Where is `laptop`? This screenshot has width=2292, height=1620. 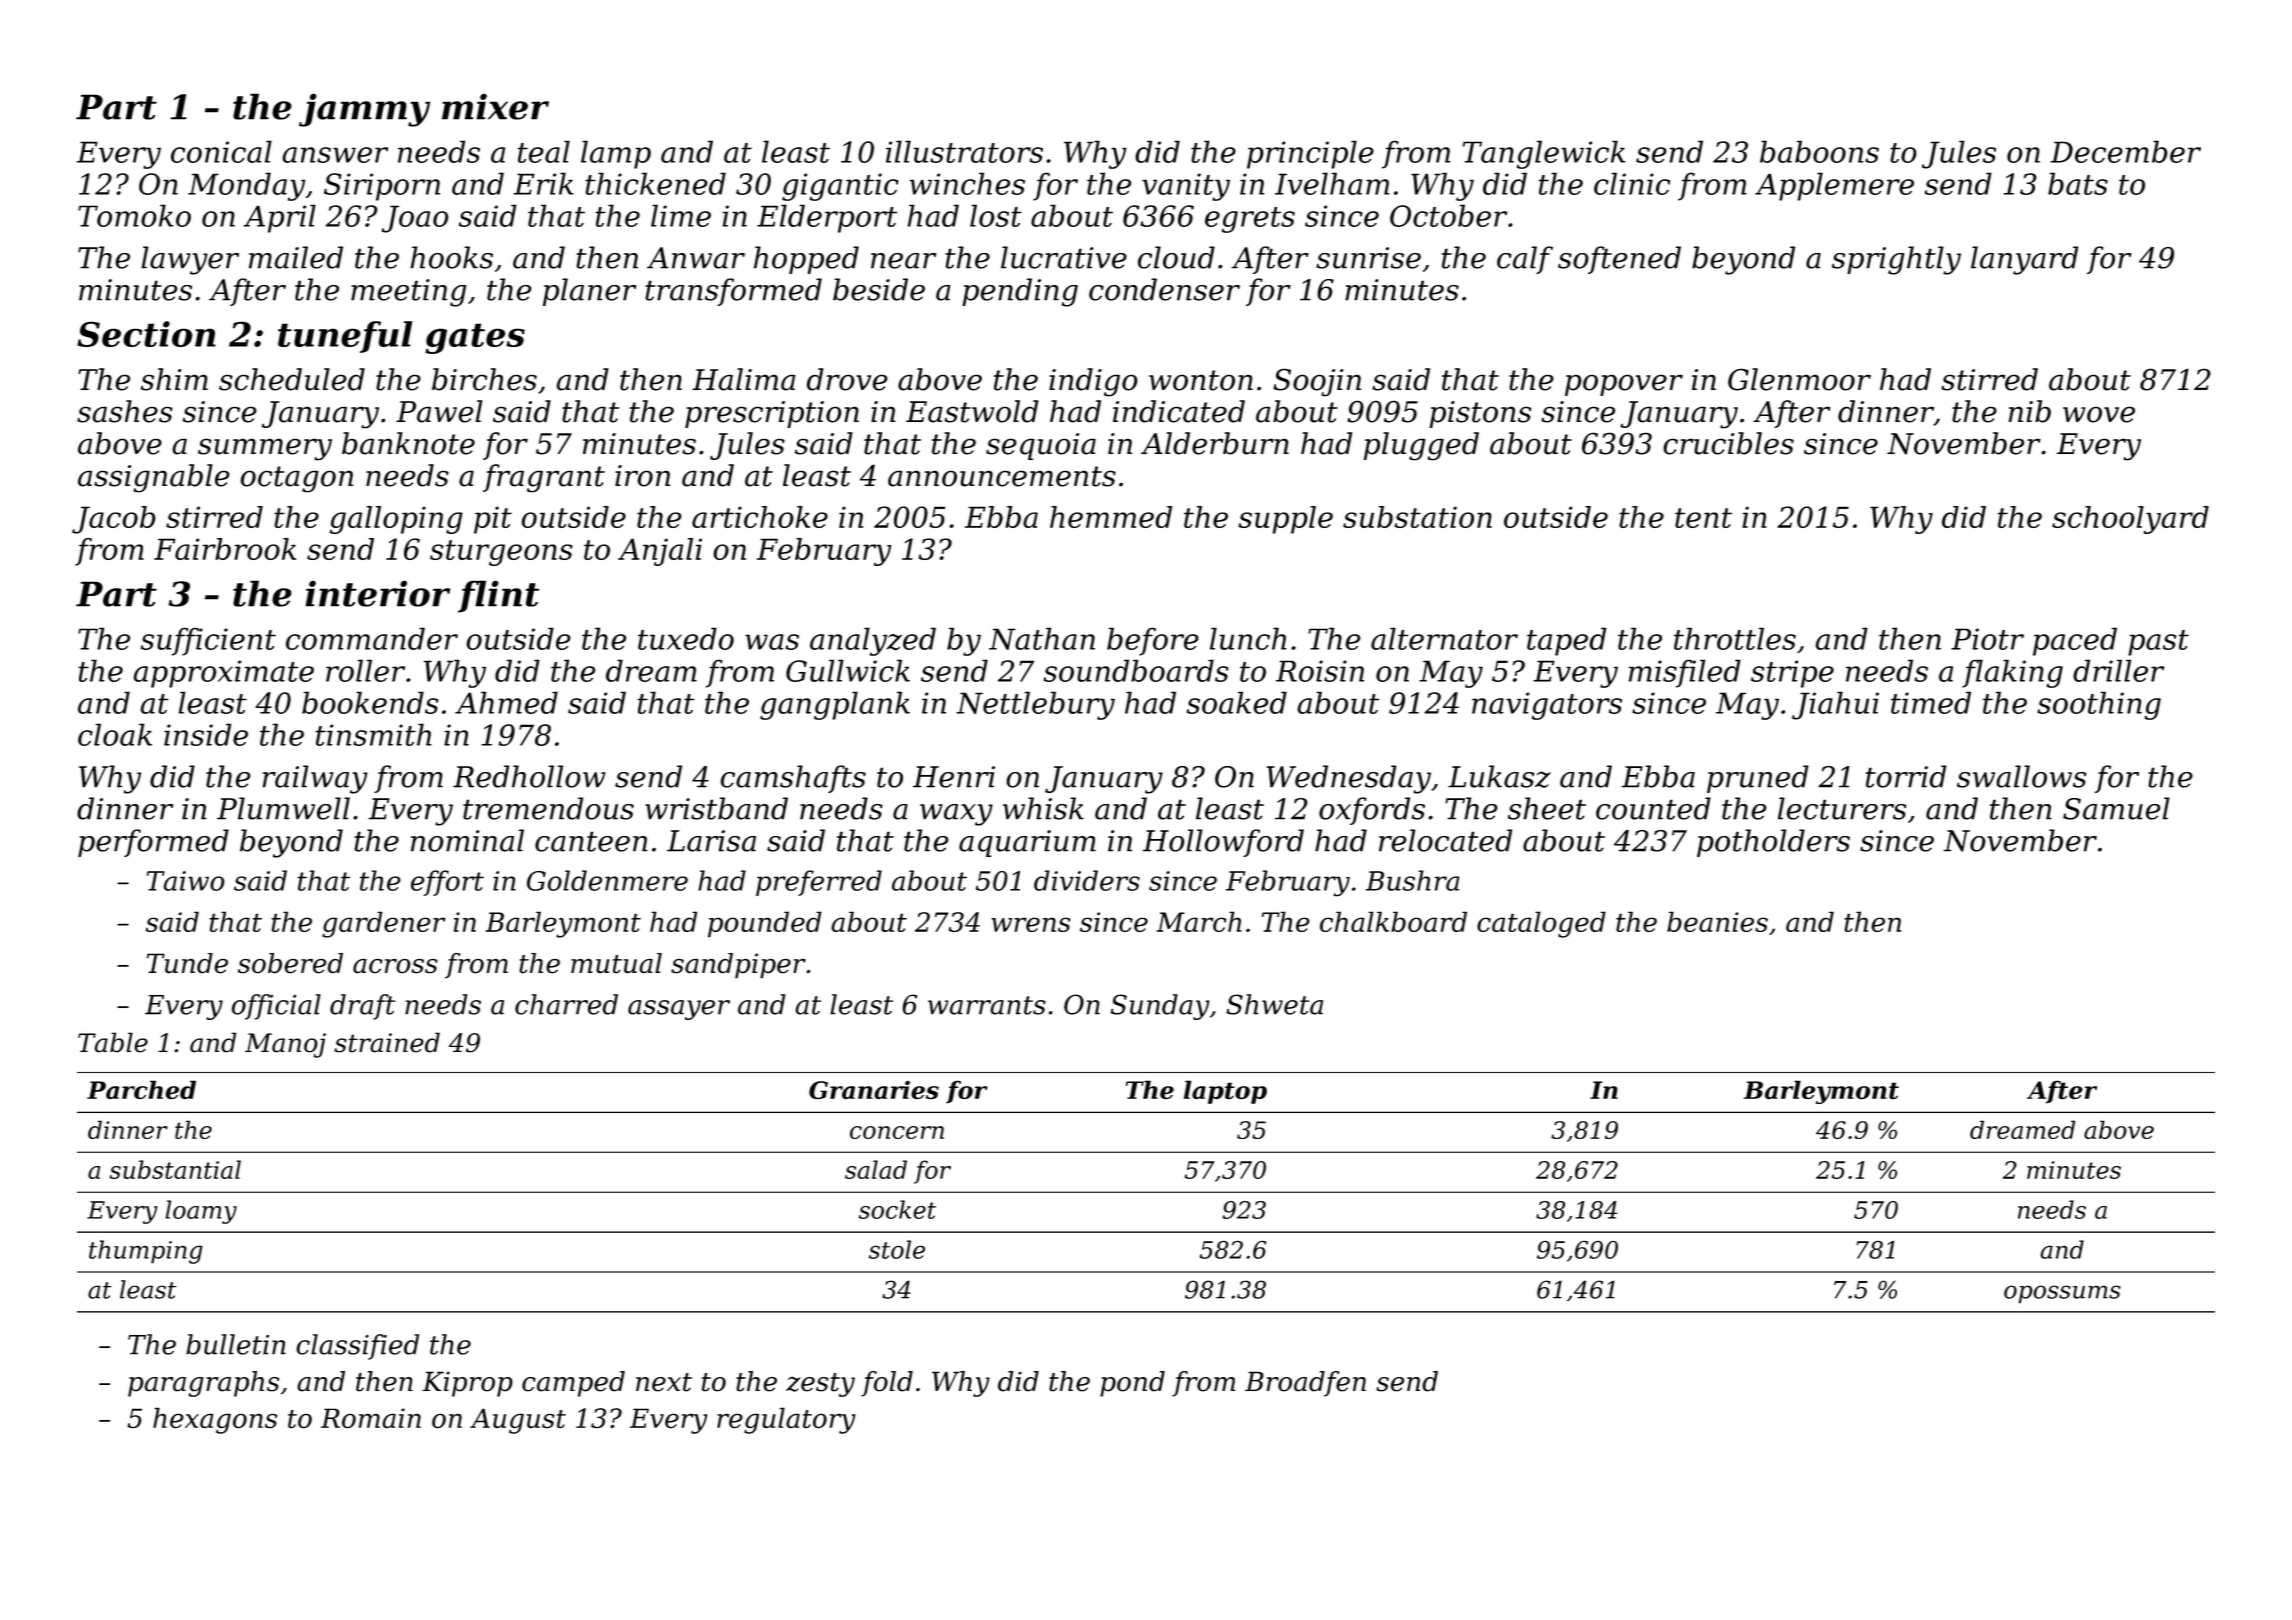
laptop is located at coordinates (1225, 1092).
